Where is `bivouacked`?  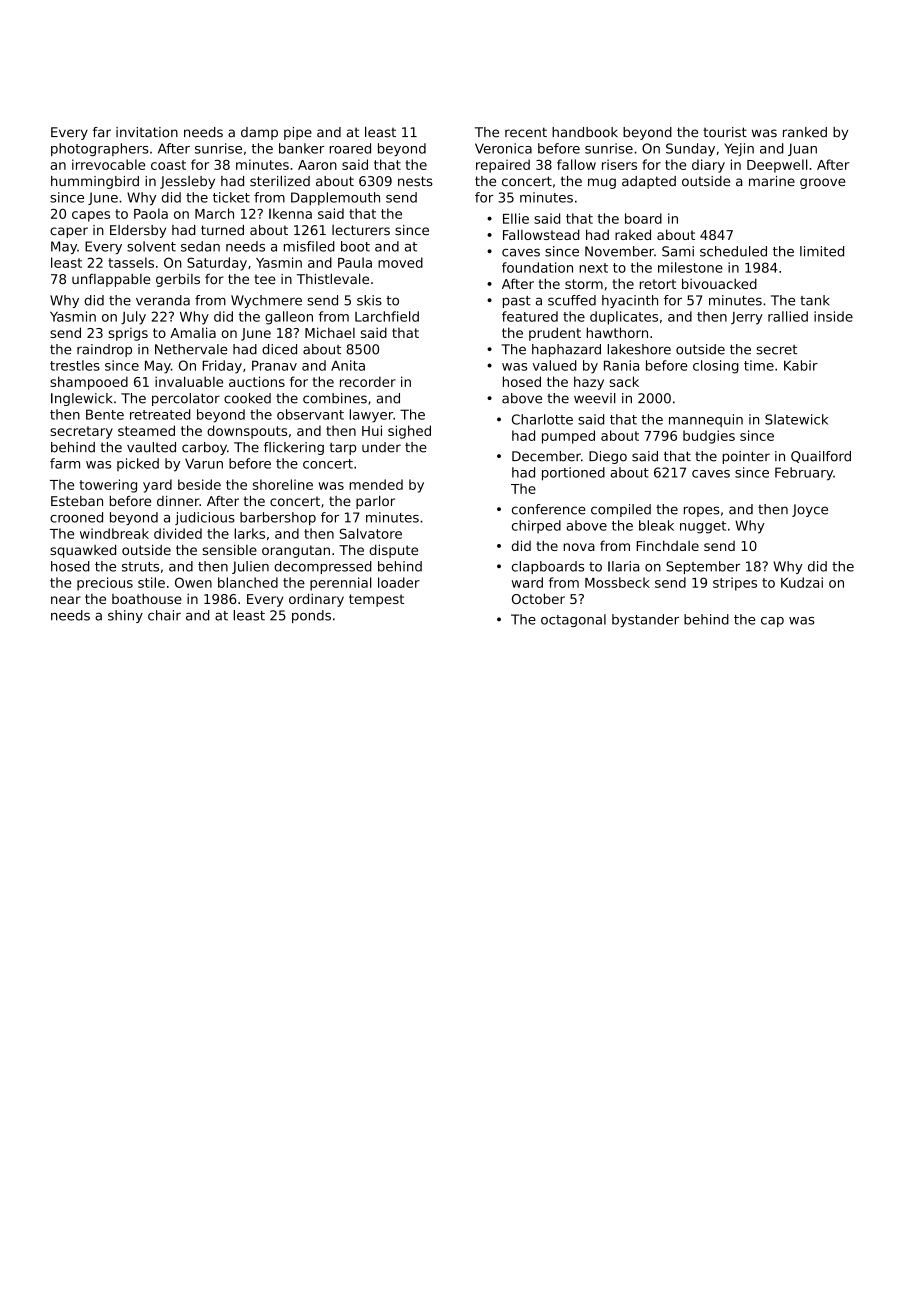
bivouacked is located at coordinates (719, 283).
